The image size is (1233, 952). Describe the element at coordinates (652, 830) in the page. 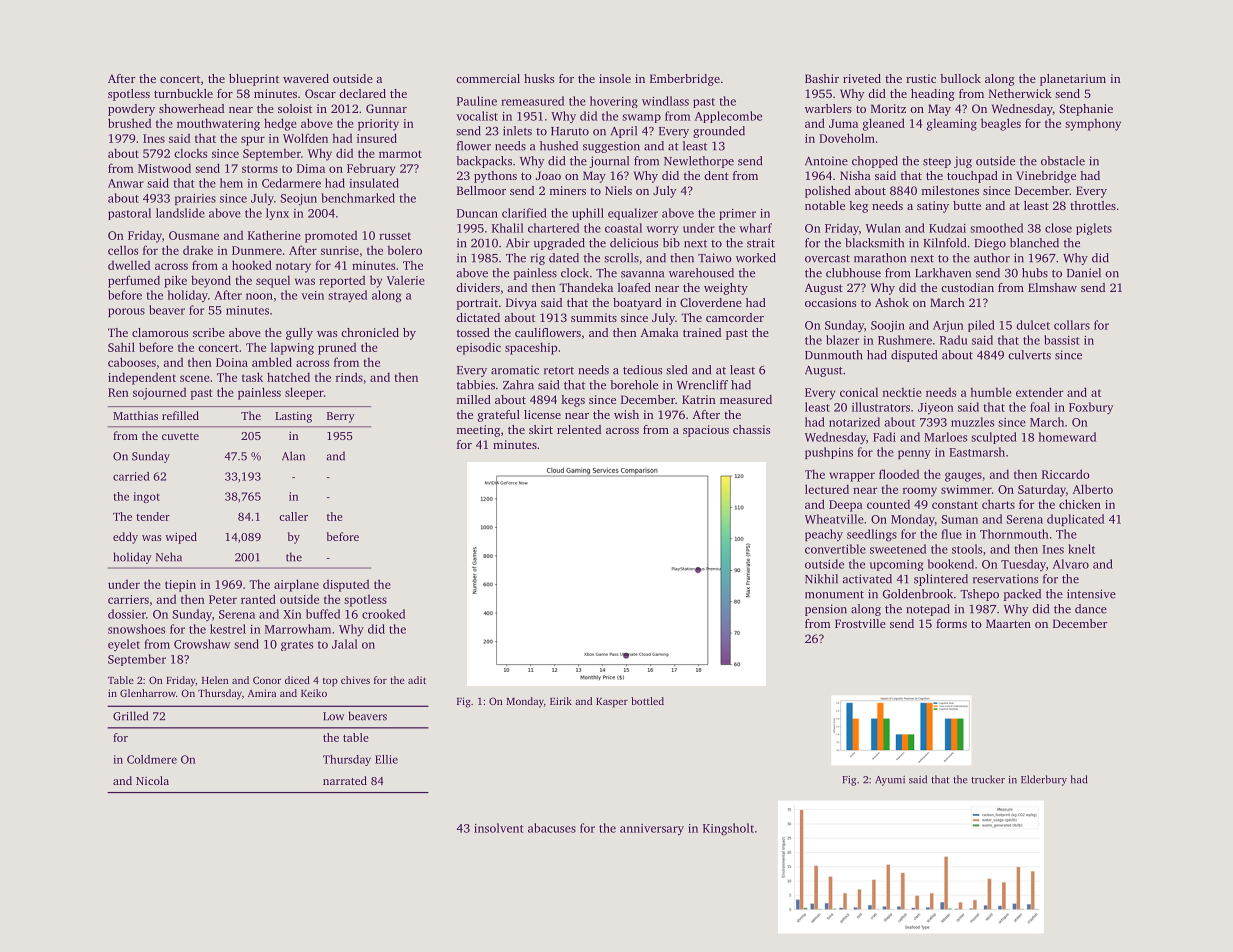

I see `anniversary` at that location.
